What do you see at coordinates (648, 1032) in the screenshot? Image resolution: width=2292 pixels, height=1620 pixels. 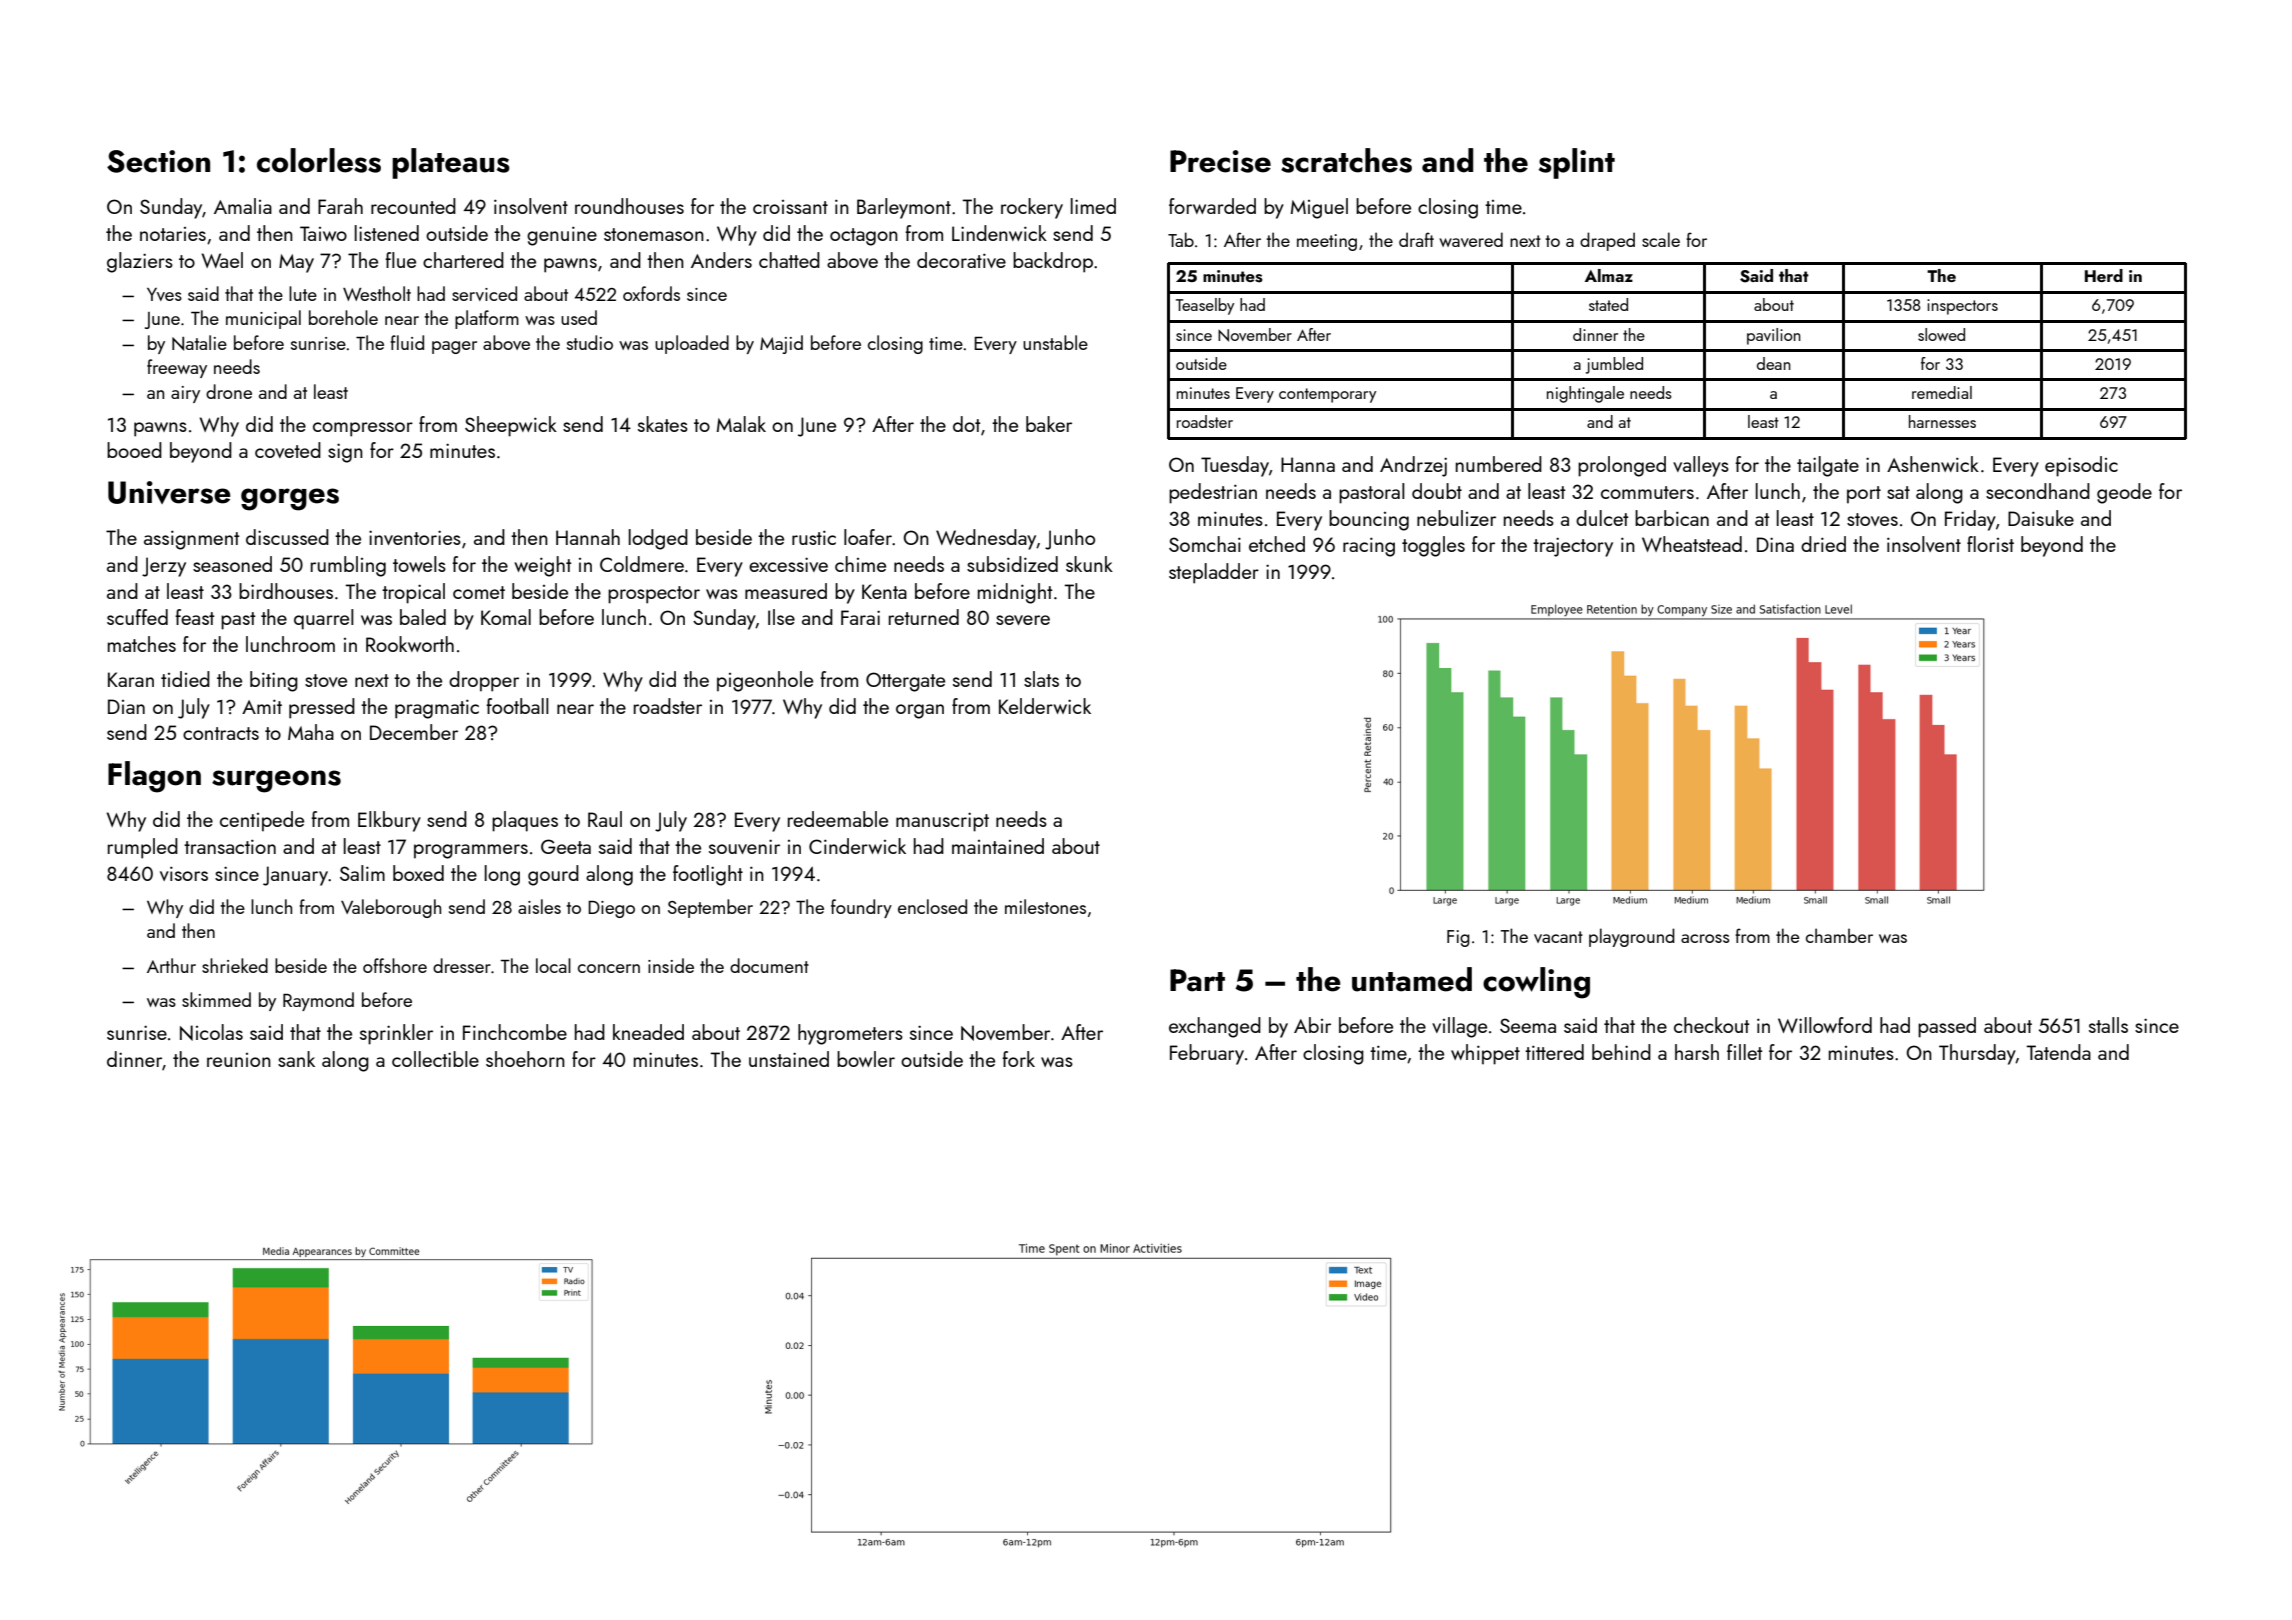 I see `kneaded` at bounding box center [648, 1032].
